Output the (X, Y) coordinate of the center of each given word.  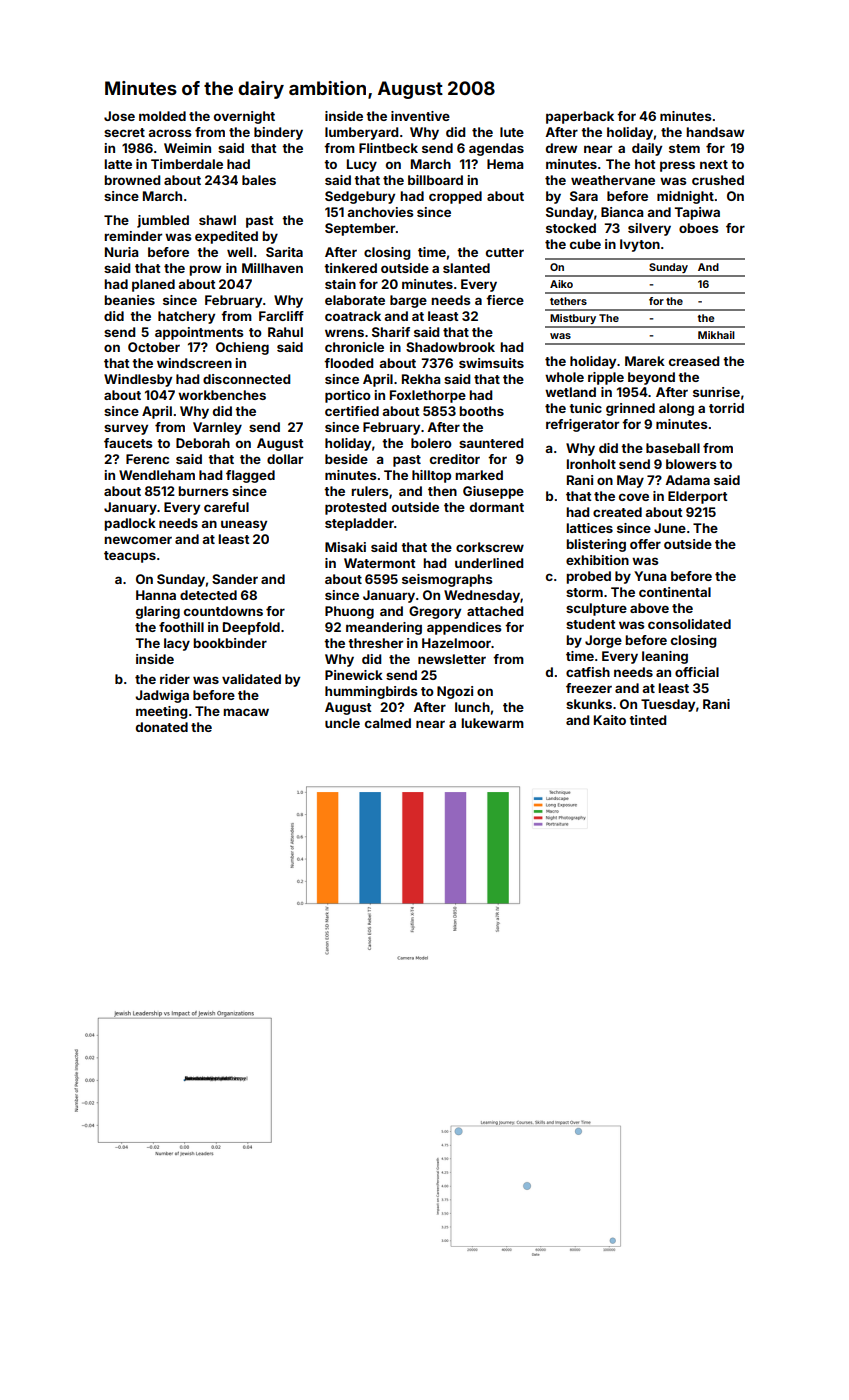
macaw (246, 712)
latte (118, 164)
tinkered (350, 268)
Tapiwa (697, 213)
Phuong (349, 612)
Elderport (698, 497)
